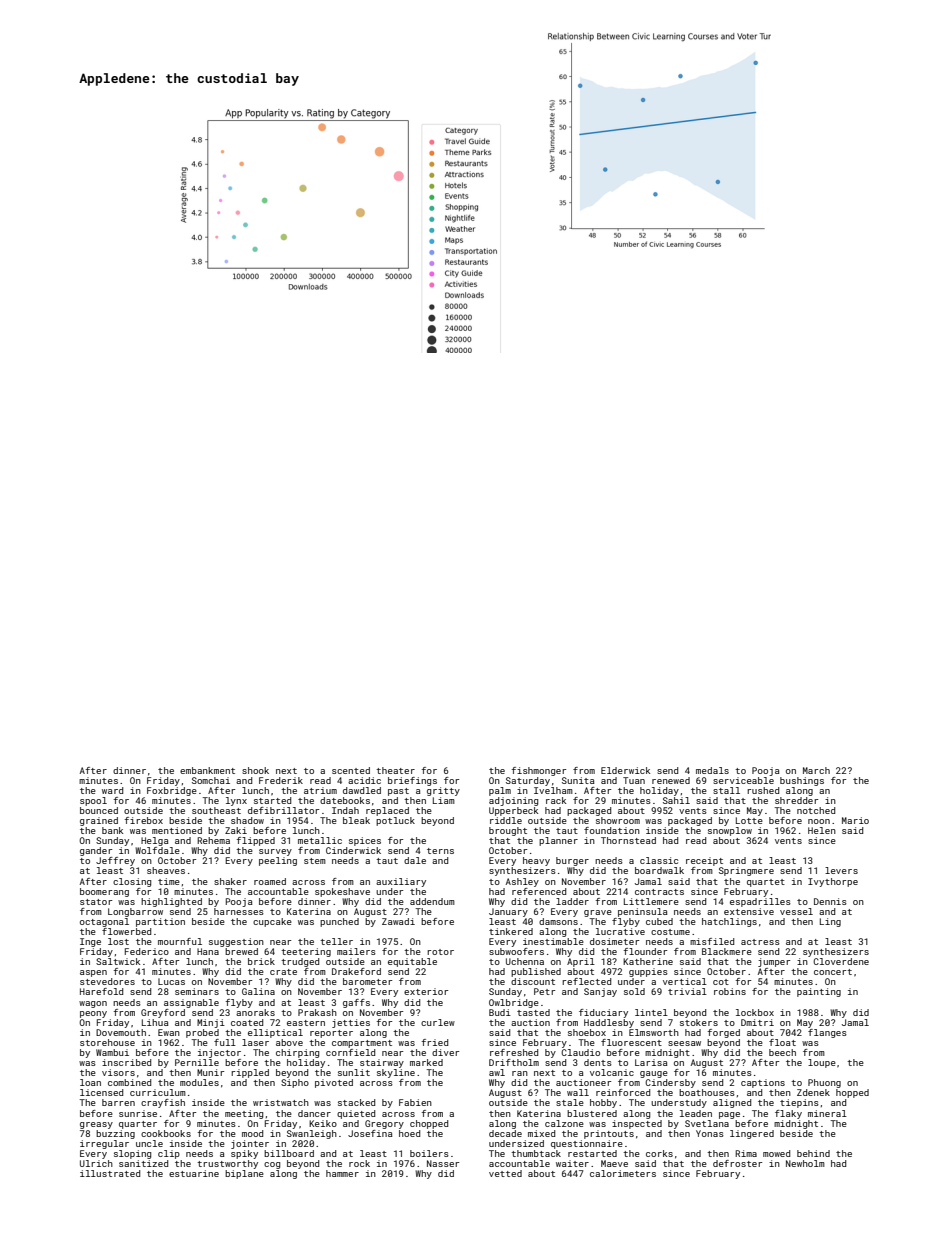  What do you see at coordinates (805, 1163) in the page?
I see `Newholm` at bounding box center [805, 1163].
